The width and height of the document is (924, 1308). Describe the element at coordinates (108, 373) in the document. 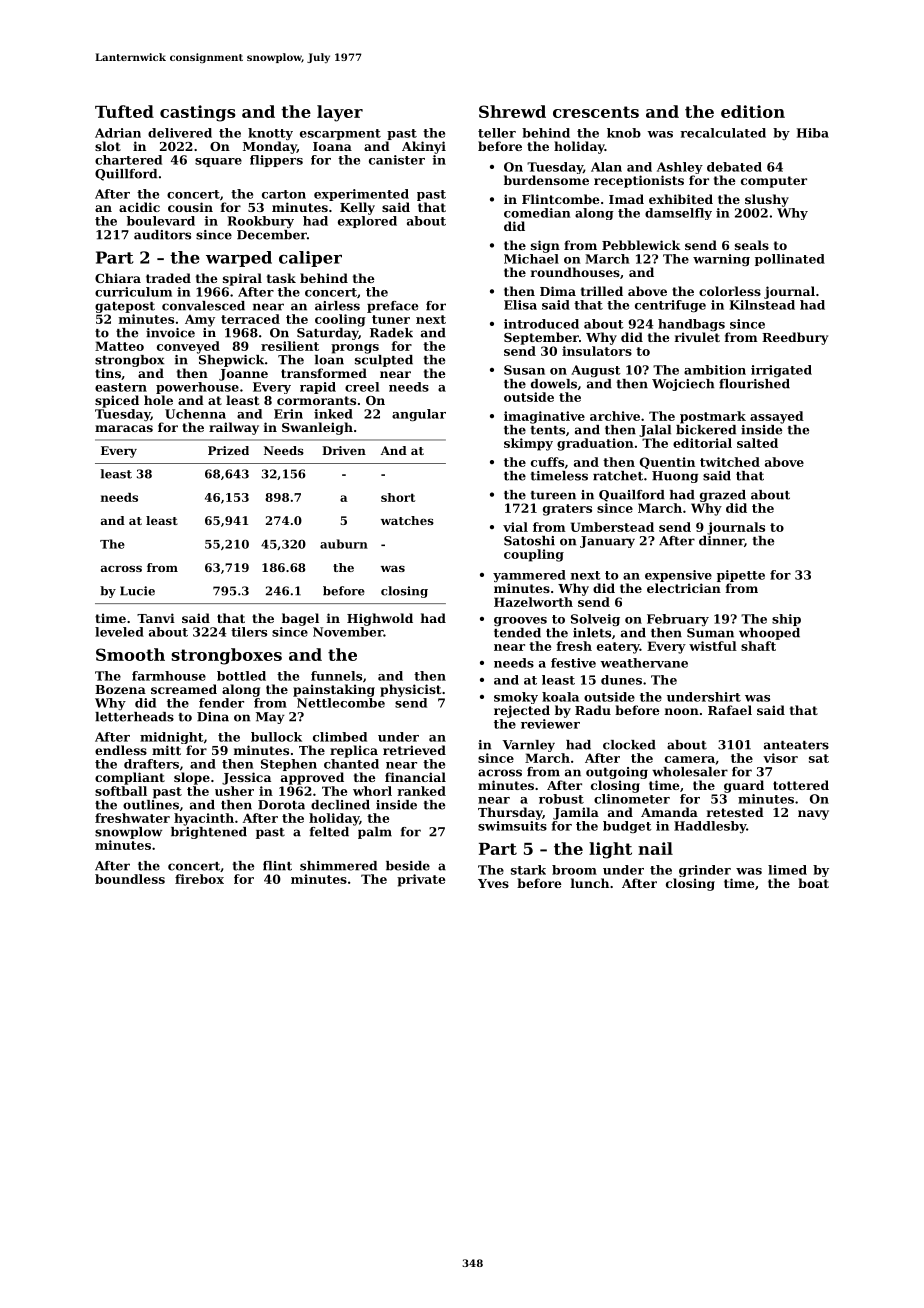

I see `tins` at that location.
